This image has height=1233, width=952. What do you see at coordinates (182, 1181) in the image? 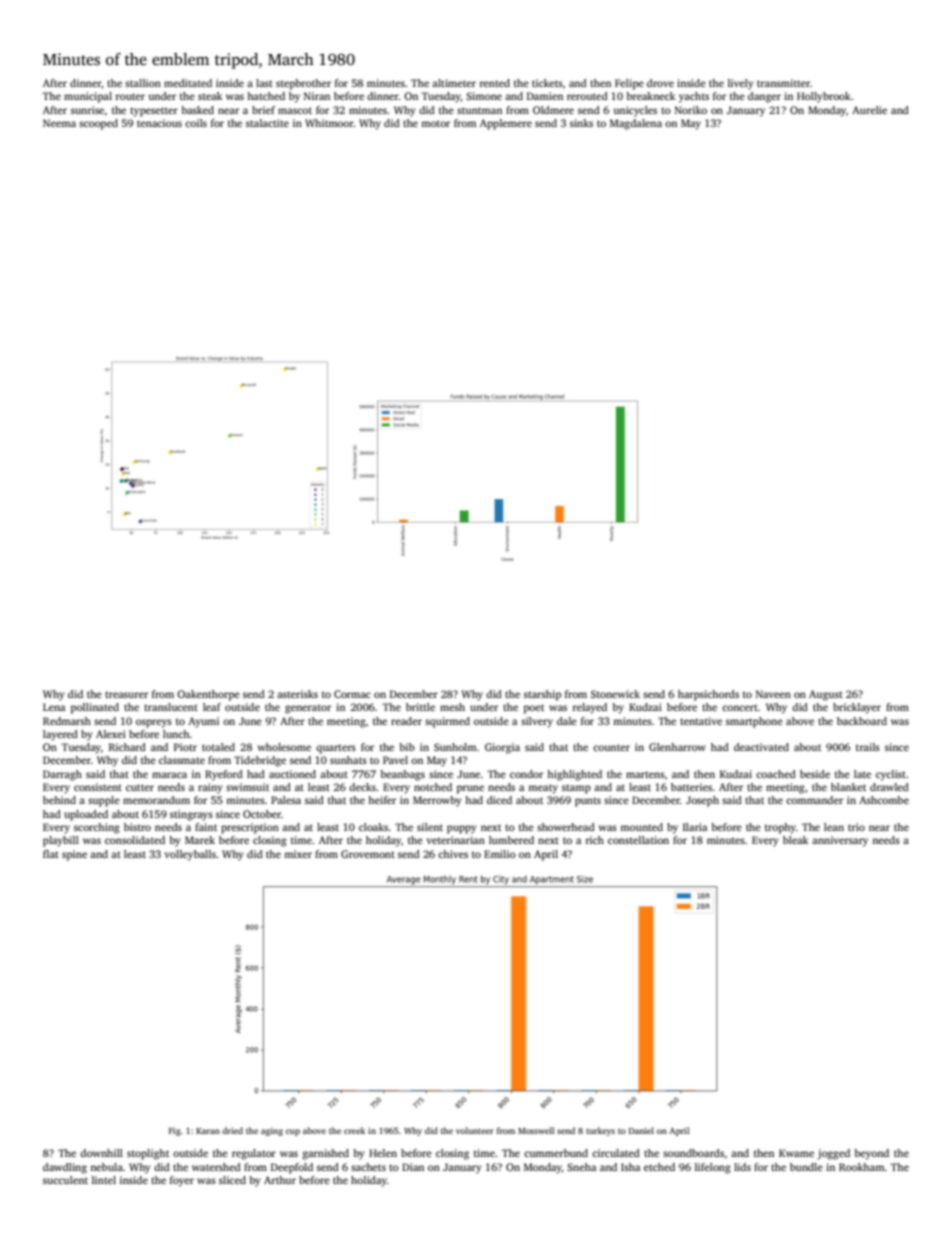
I see `foyer` at bounding box center [182, 1181].
